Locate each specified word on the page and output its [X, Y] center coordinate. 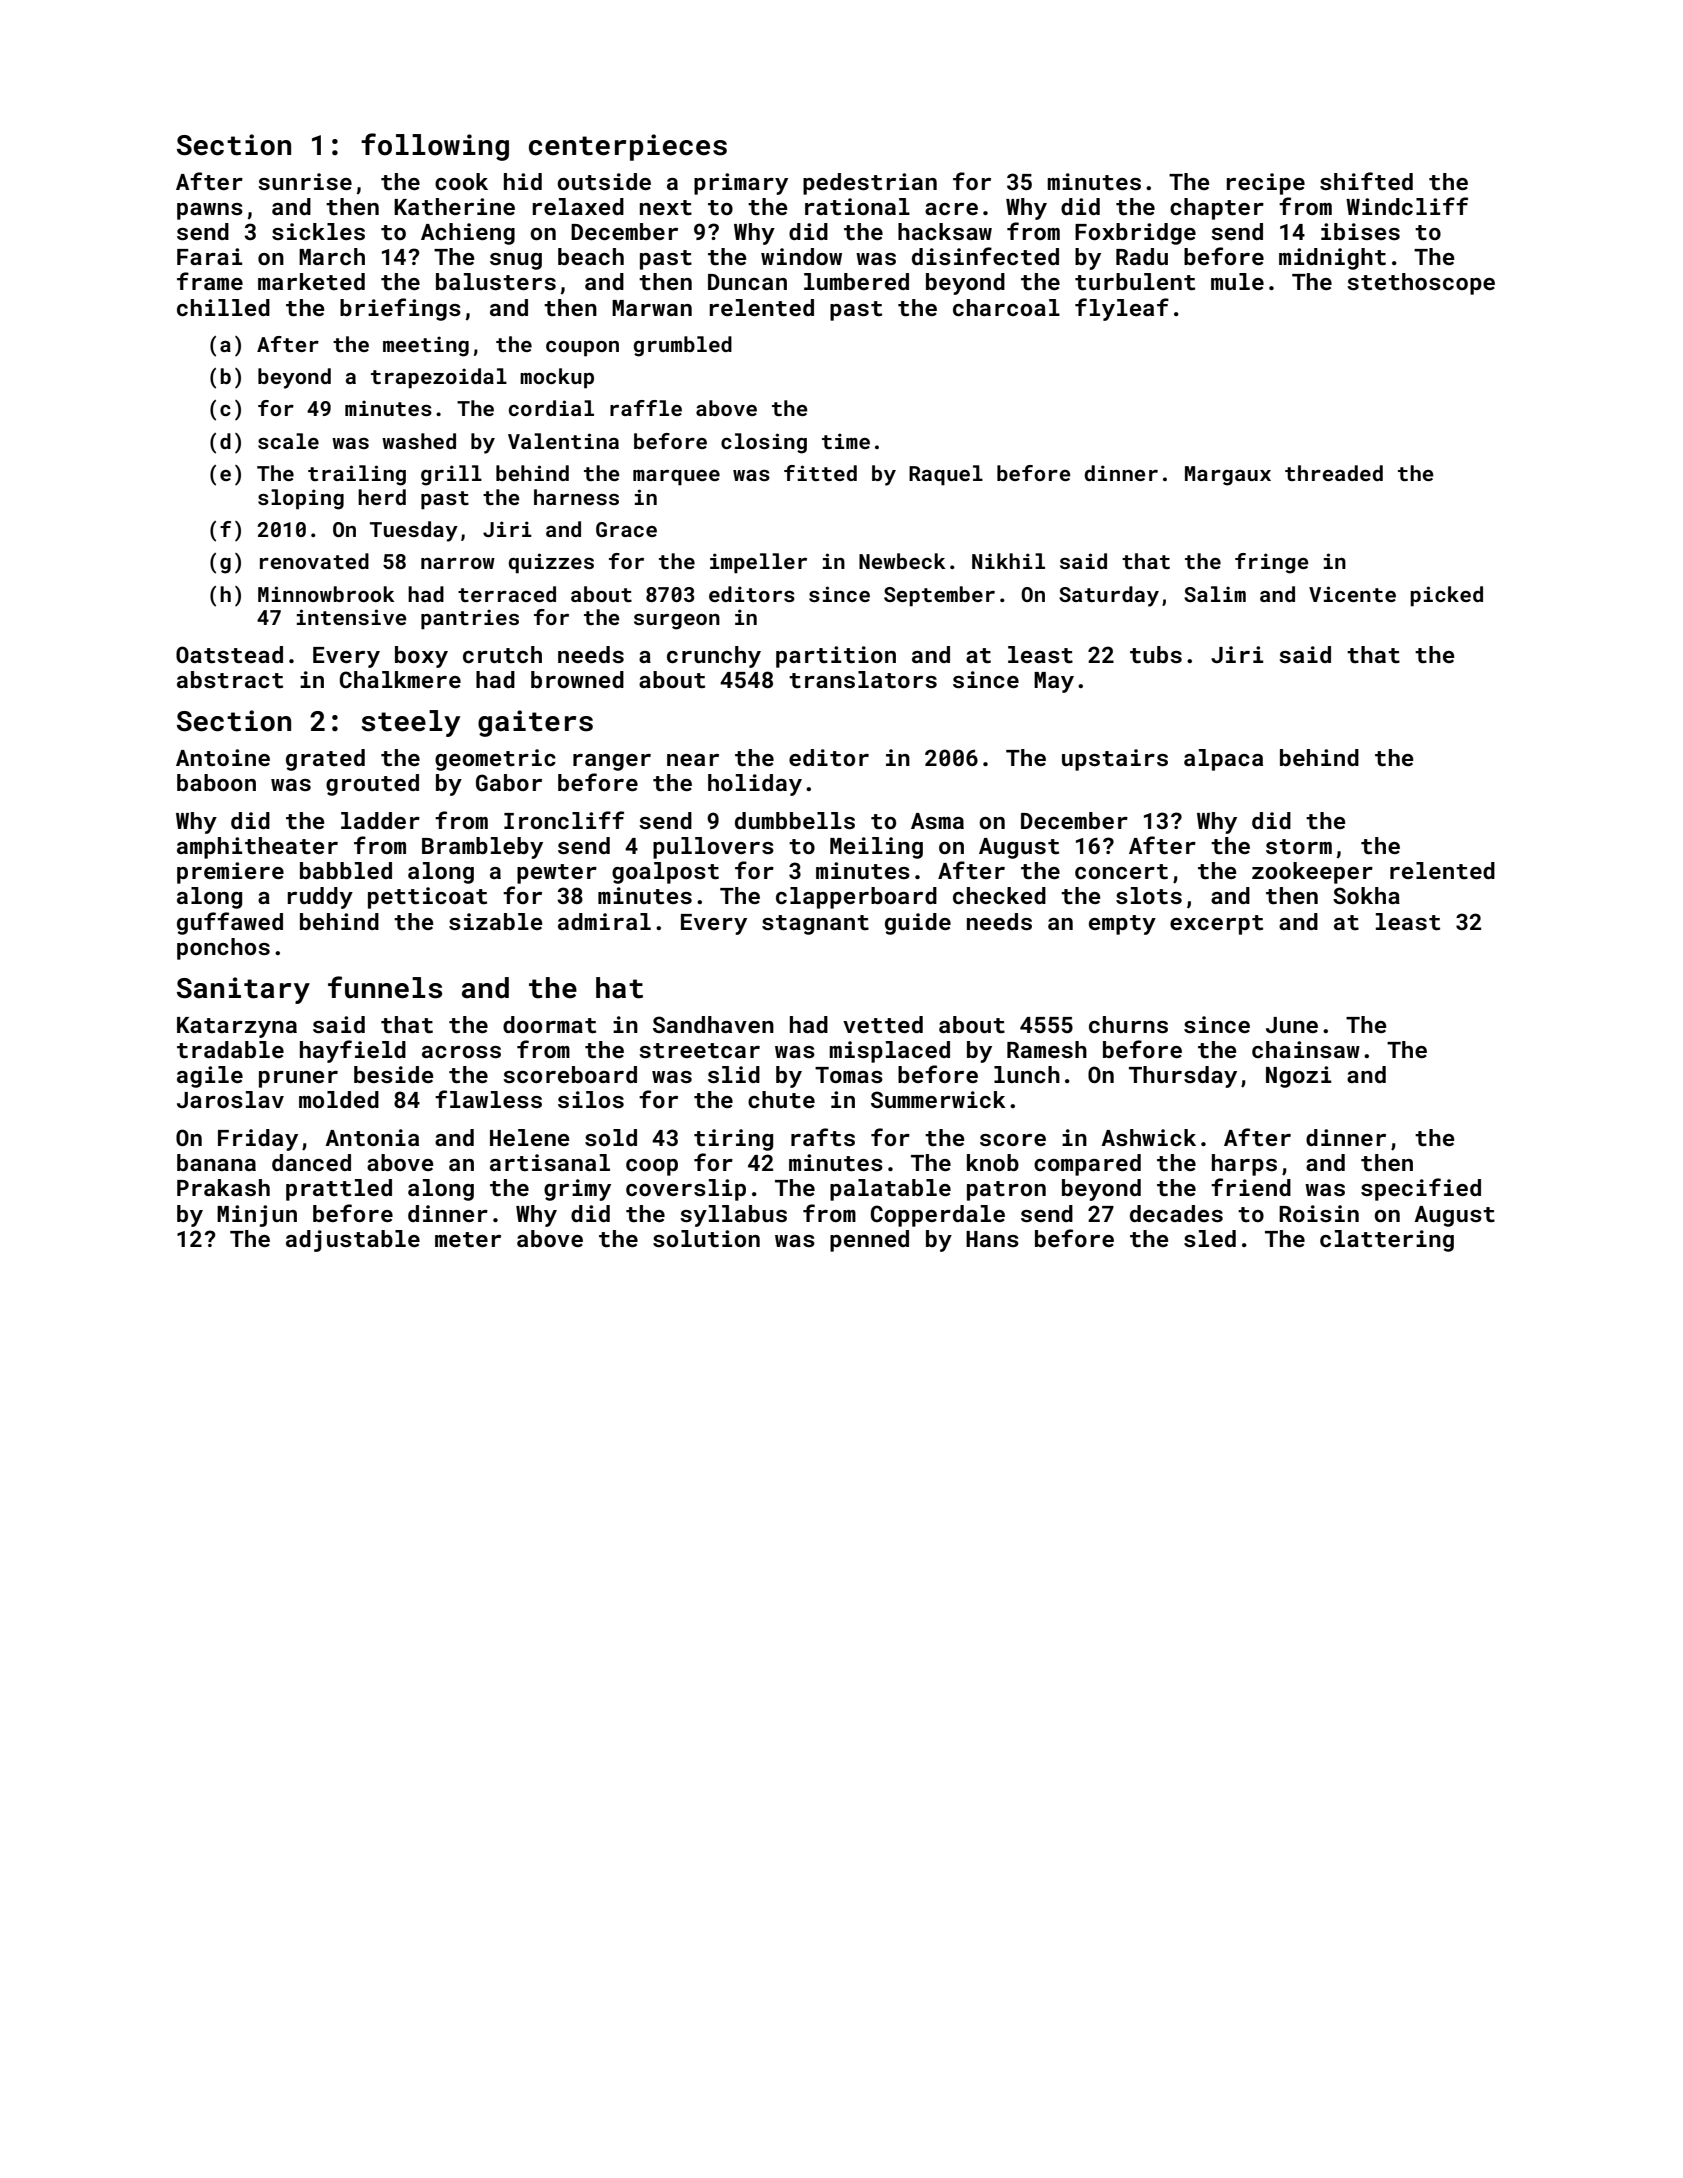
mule [1237, 281]
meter [468, 1239]
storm [1299, 846]
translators [863, 679]
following [435, 147]
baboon [216, 782]
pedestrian [870, 184]
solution [706, 1238]
